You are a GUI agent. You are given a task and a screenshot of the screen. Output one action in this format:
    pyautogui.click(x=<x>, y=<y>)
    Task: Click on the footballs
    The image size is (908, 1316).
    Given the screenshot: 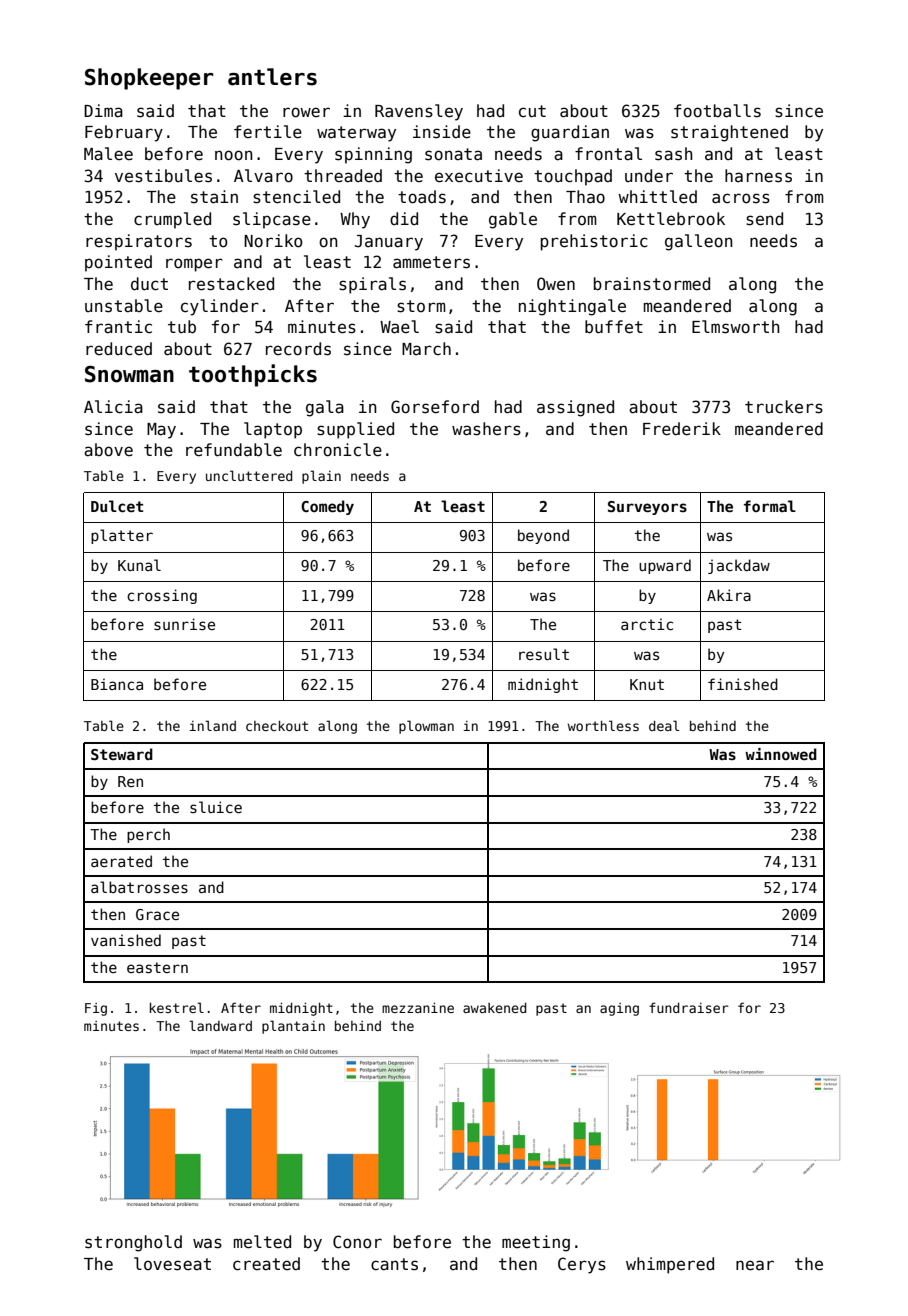 What is the action you would take?
    pyautogui.click(x=717, y=111)
